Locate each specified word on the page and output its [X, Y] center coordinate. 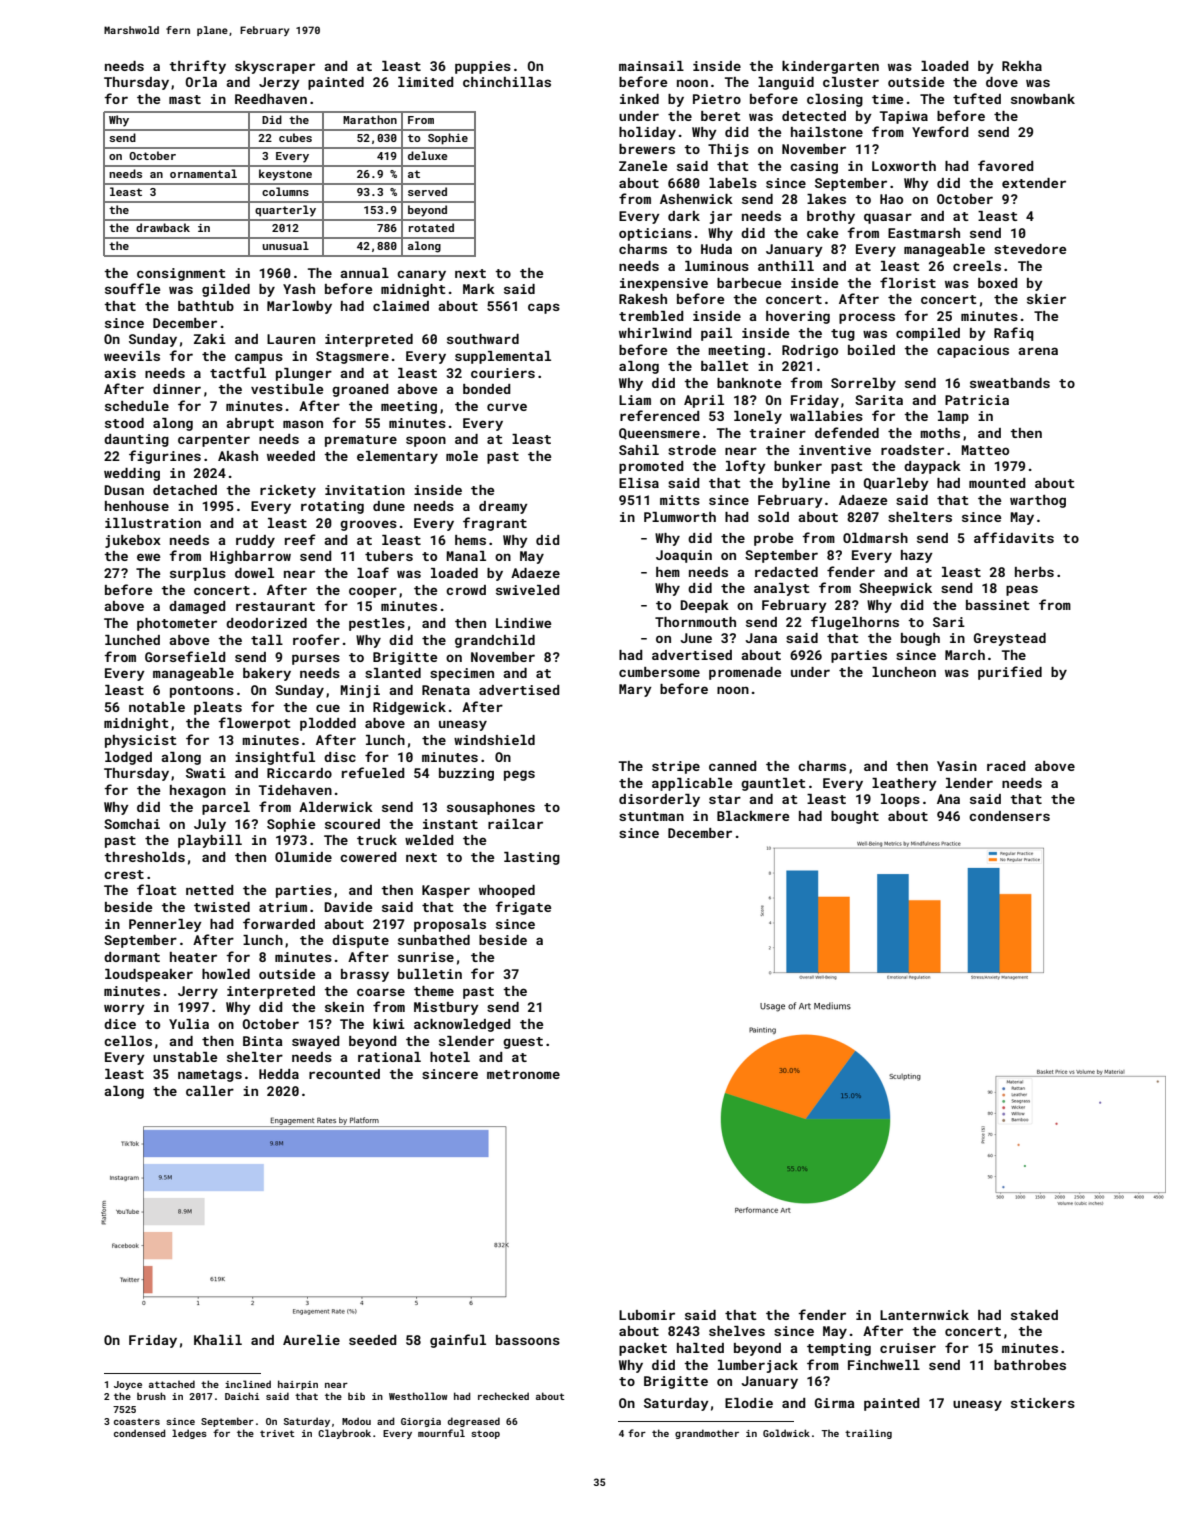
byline [806, 484]
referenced [660, 415]
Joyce [128, 1385]
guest [523, 1043]
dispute [360, 941]
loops [900, 800]
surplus [198, 574]
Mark [479, 289]
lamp [953, 417]
